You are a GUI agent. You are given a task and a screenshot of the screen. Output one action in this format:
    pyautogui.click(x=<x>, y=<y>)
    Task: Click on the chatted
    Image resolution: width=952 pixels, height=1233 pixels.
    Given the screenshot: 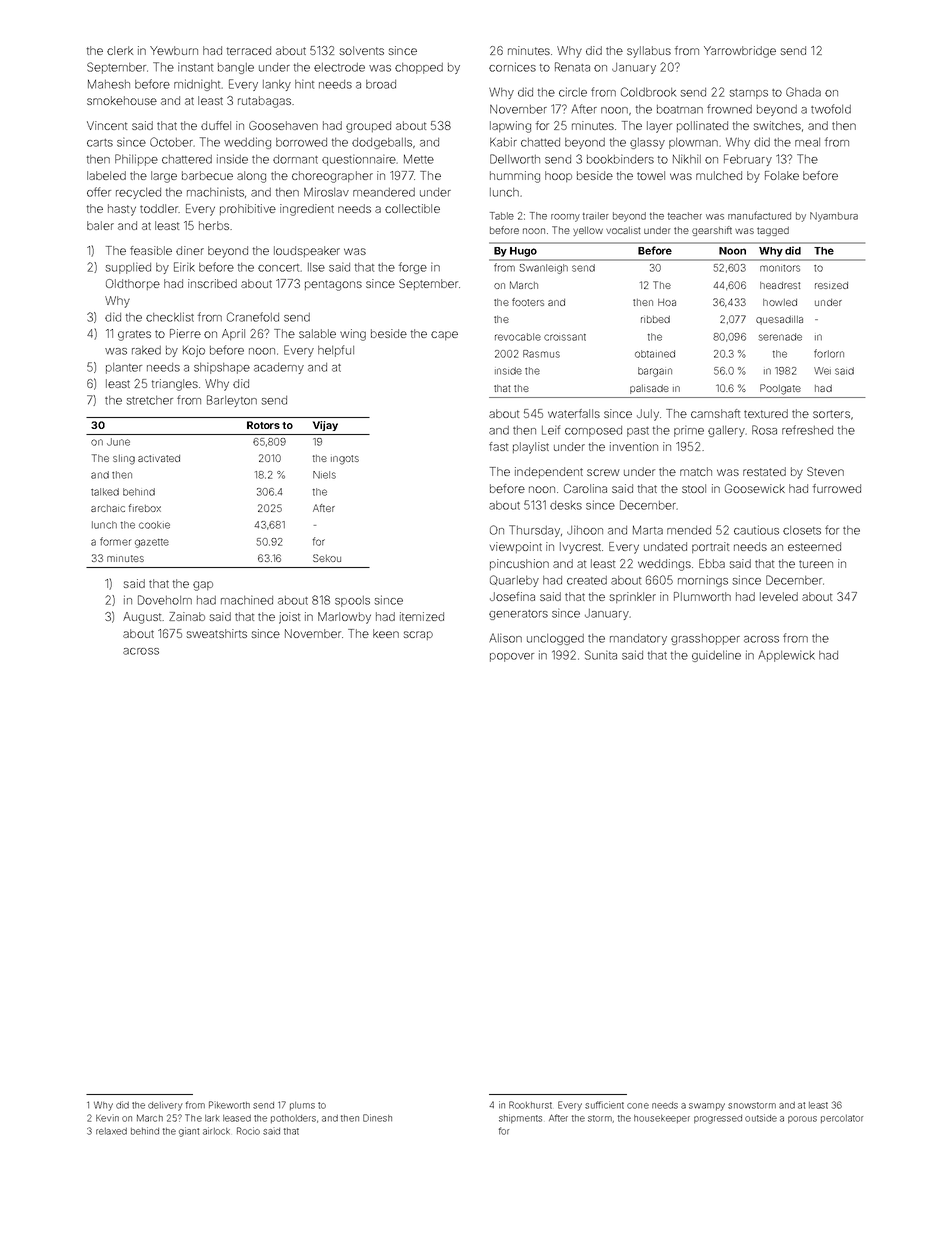 What is the action you would take?
    pyautogui.click(x=540, y=142)
